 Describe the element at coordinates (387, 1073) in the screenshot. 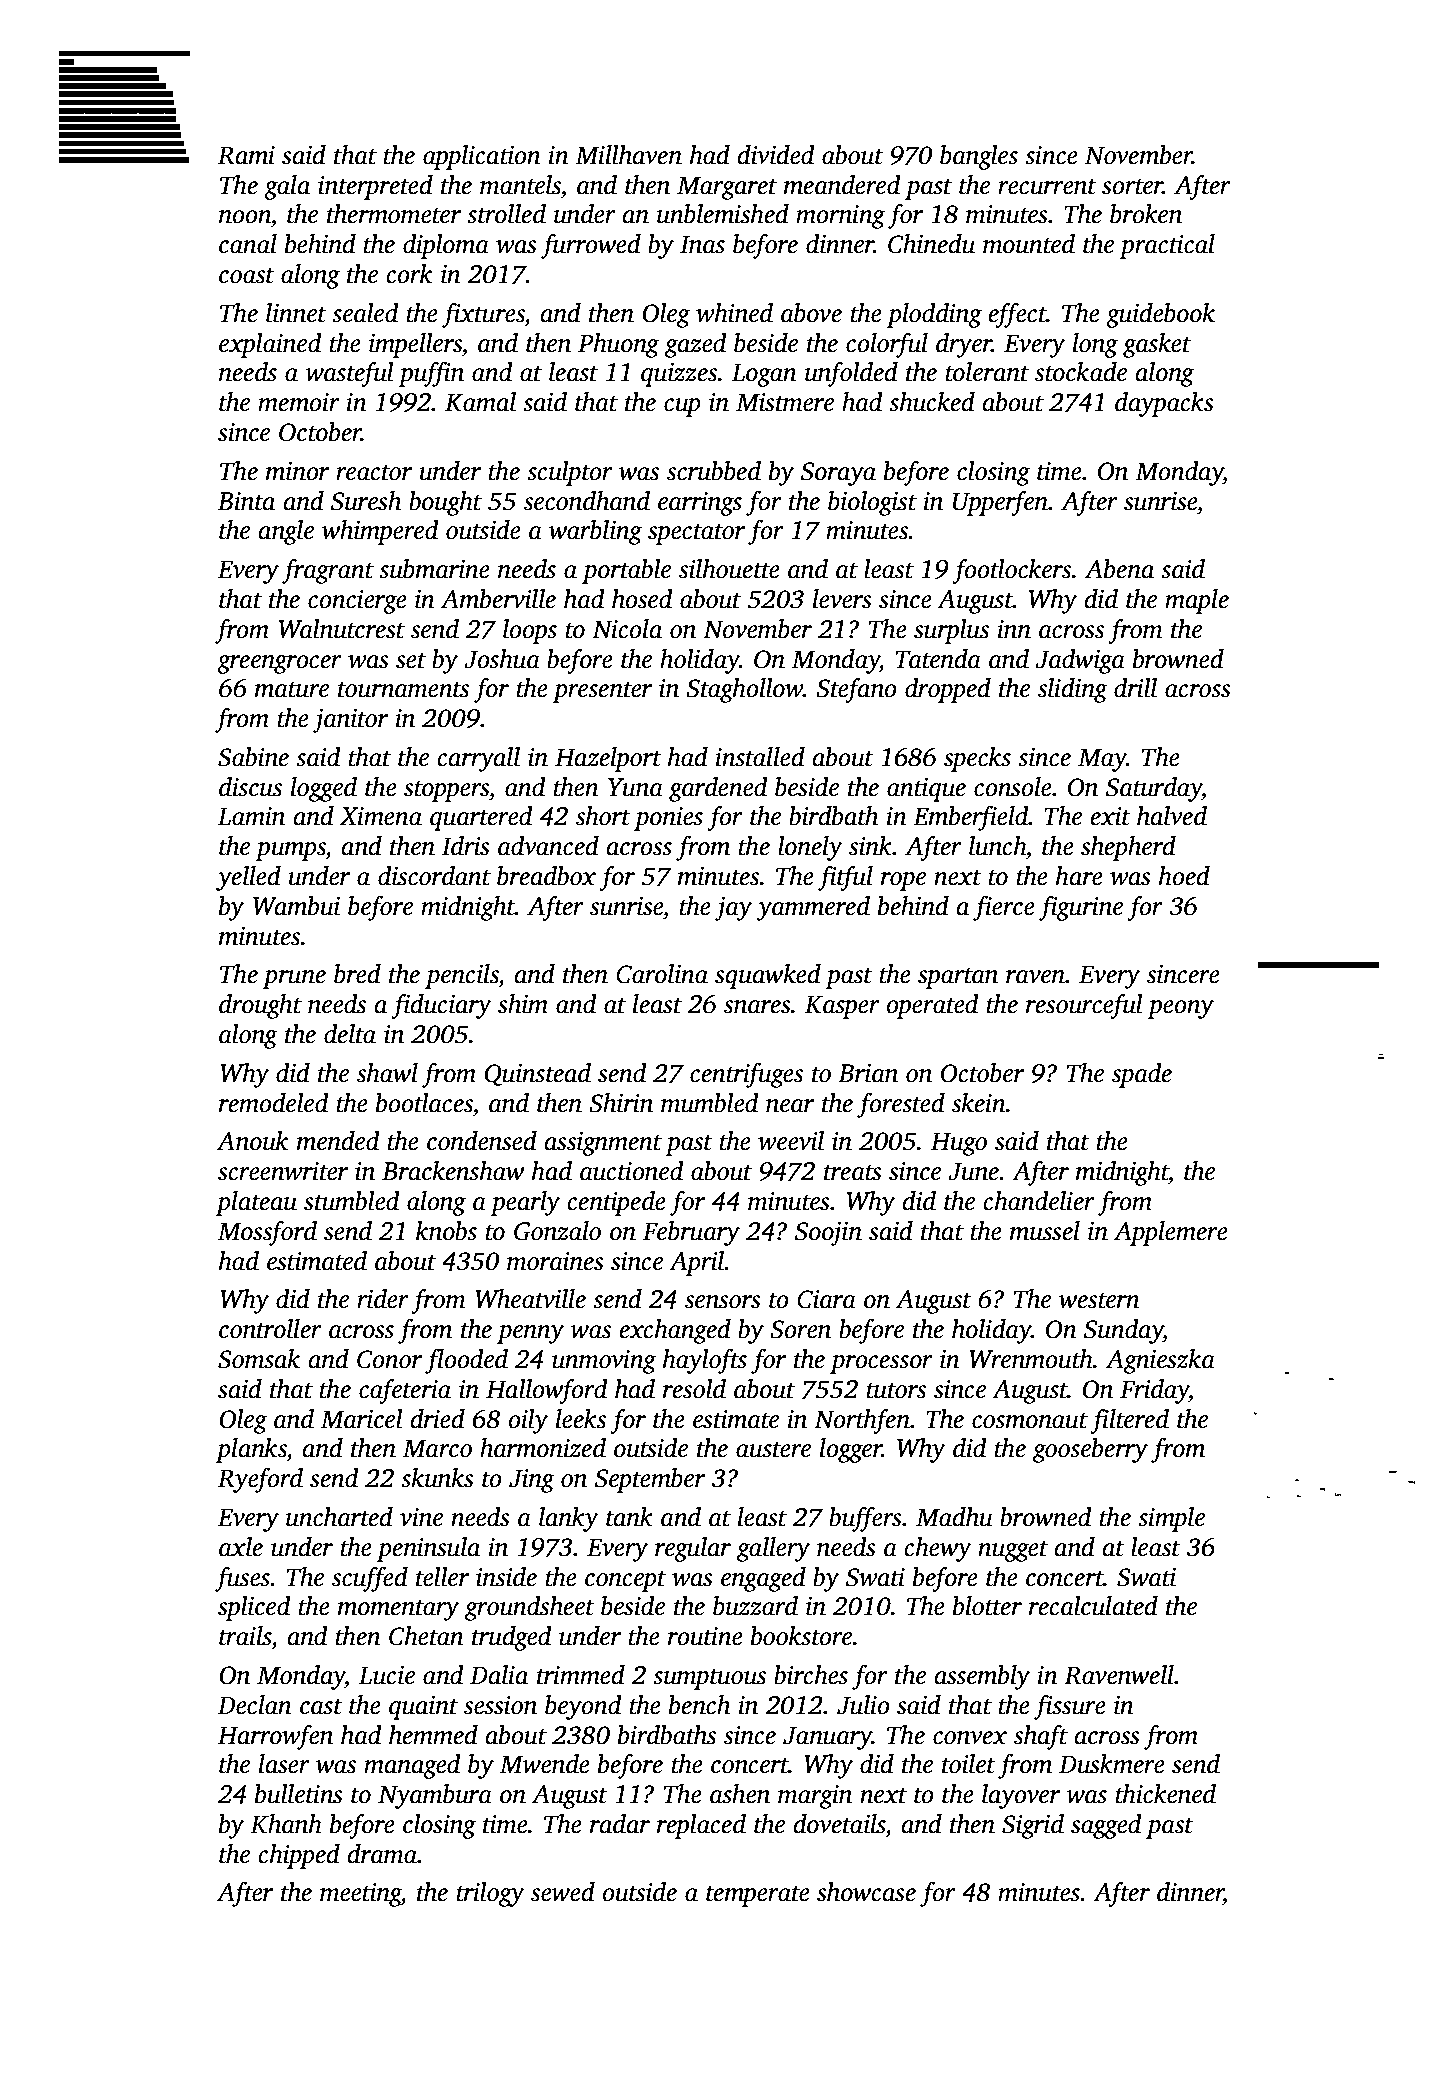

I see `shawl` at that location.
